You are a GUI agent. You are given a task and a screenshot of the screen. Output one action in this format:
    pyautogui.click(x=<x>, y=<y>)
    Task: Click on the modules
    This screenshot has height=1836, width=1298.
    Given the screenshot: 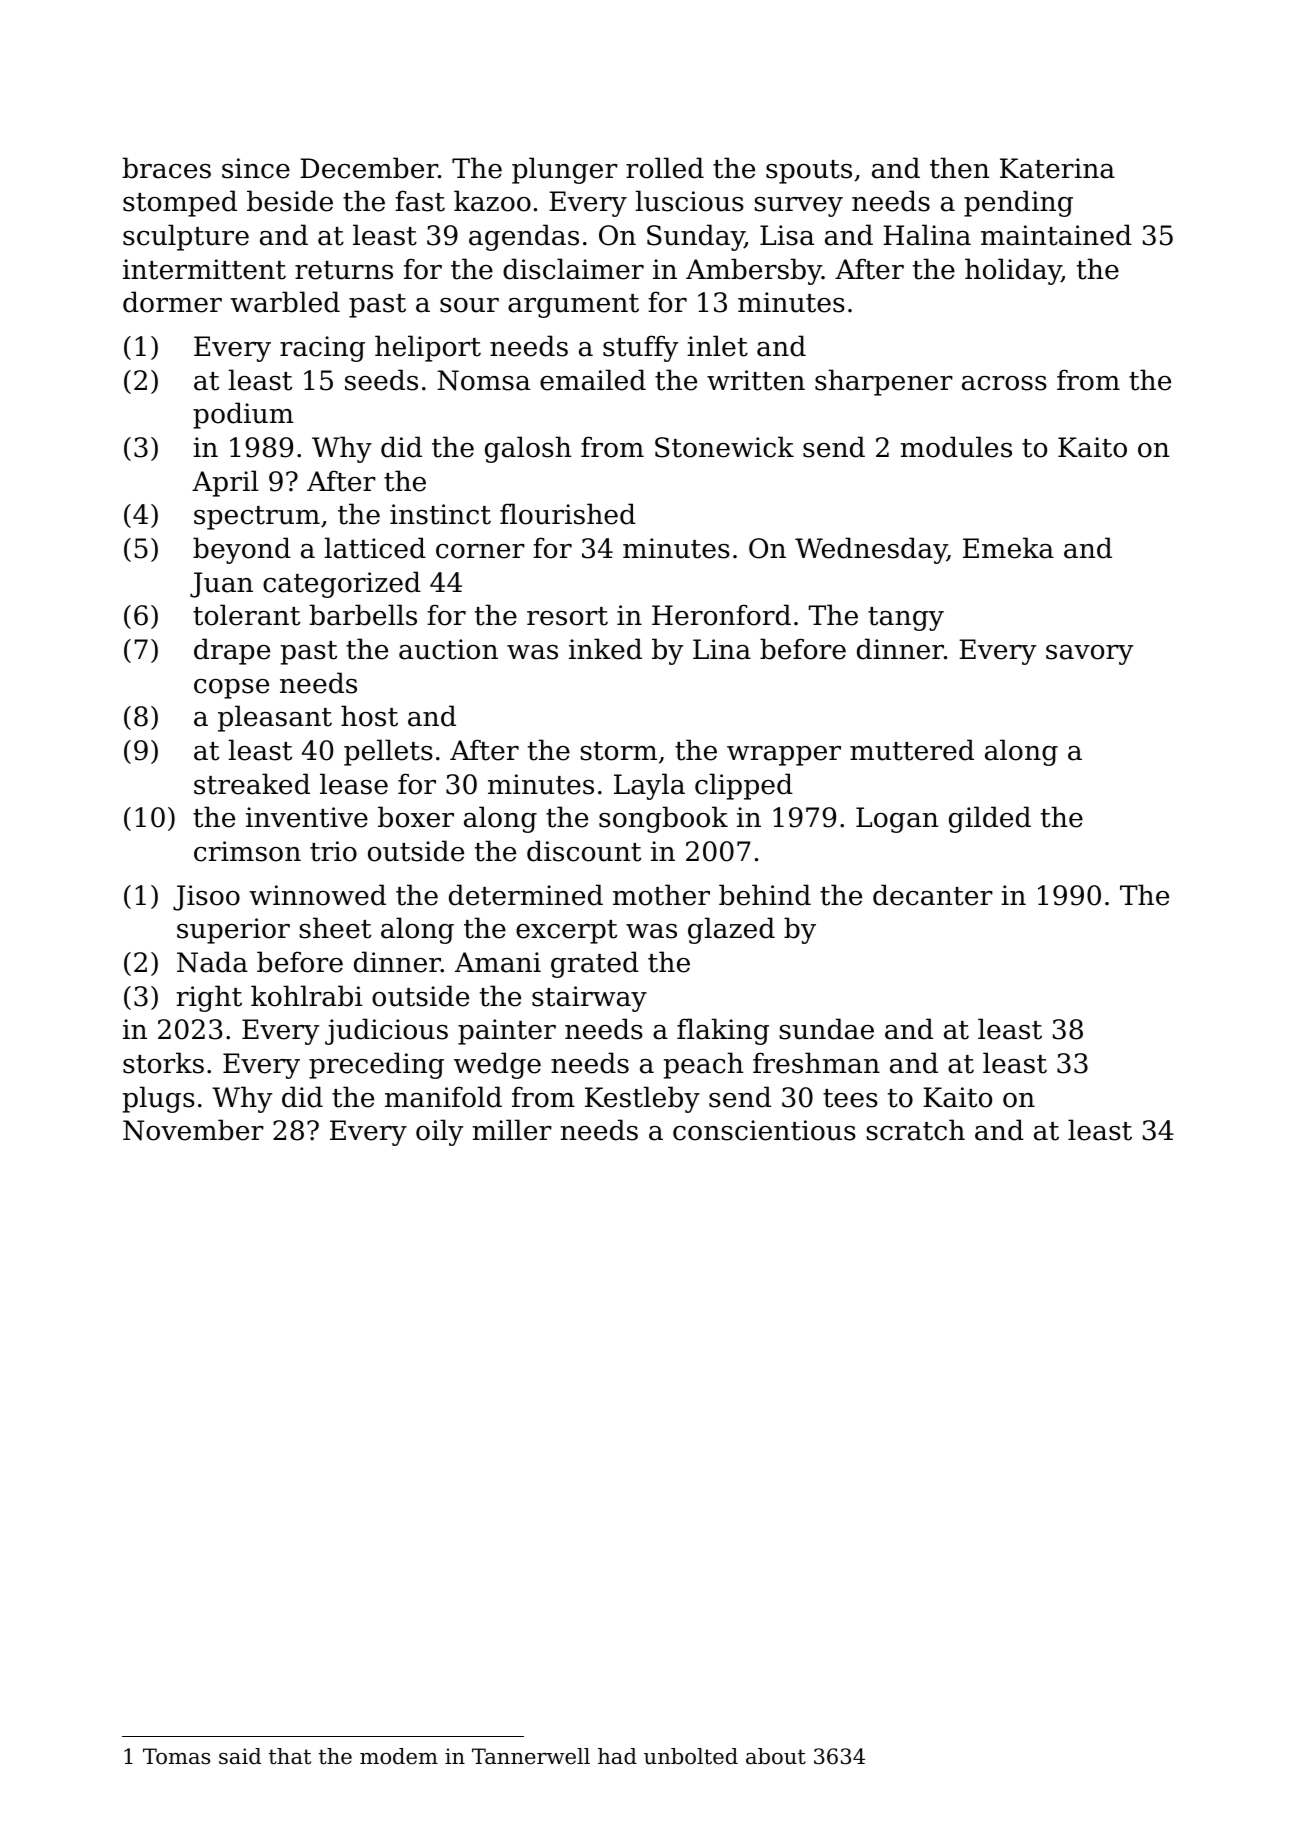 What is the action you would take?
    pyautogui.click(x=956, y=447)
